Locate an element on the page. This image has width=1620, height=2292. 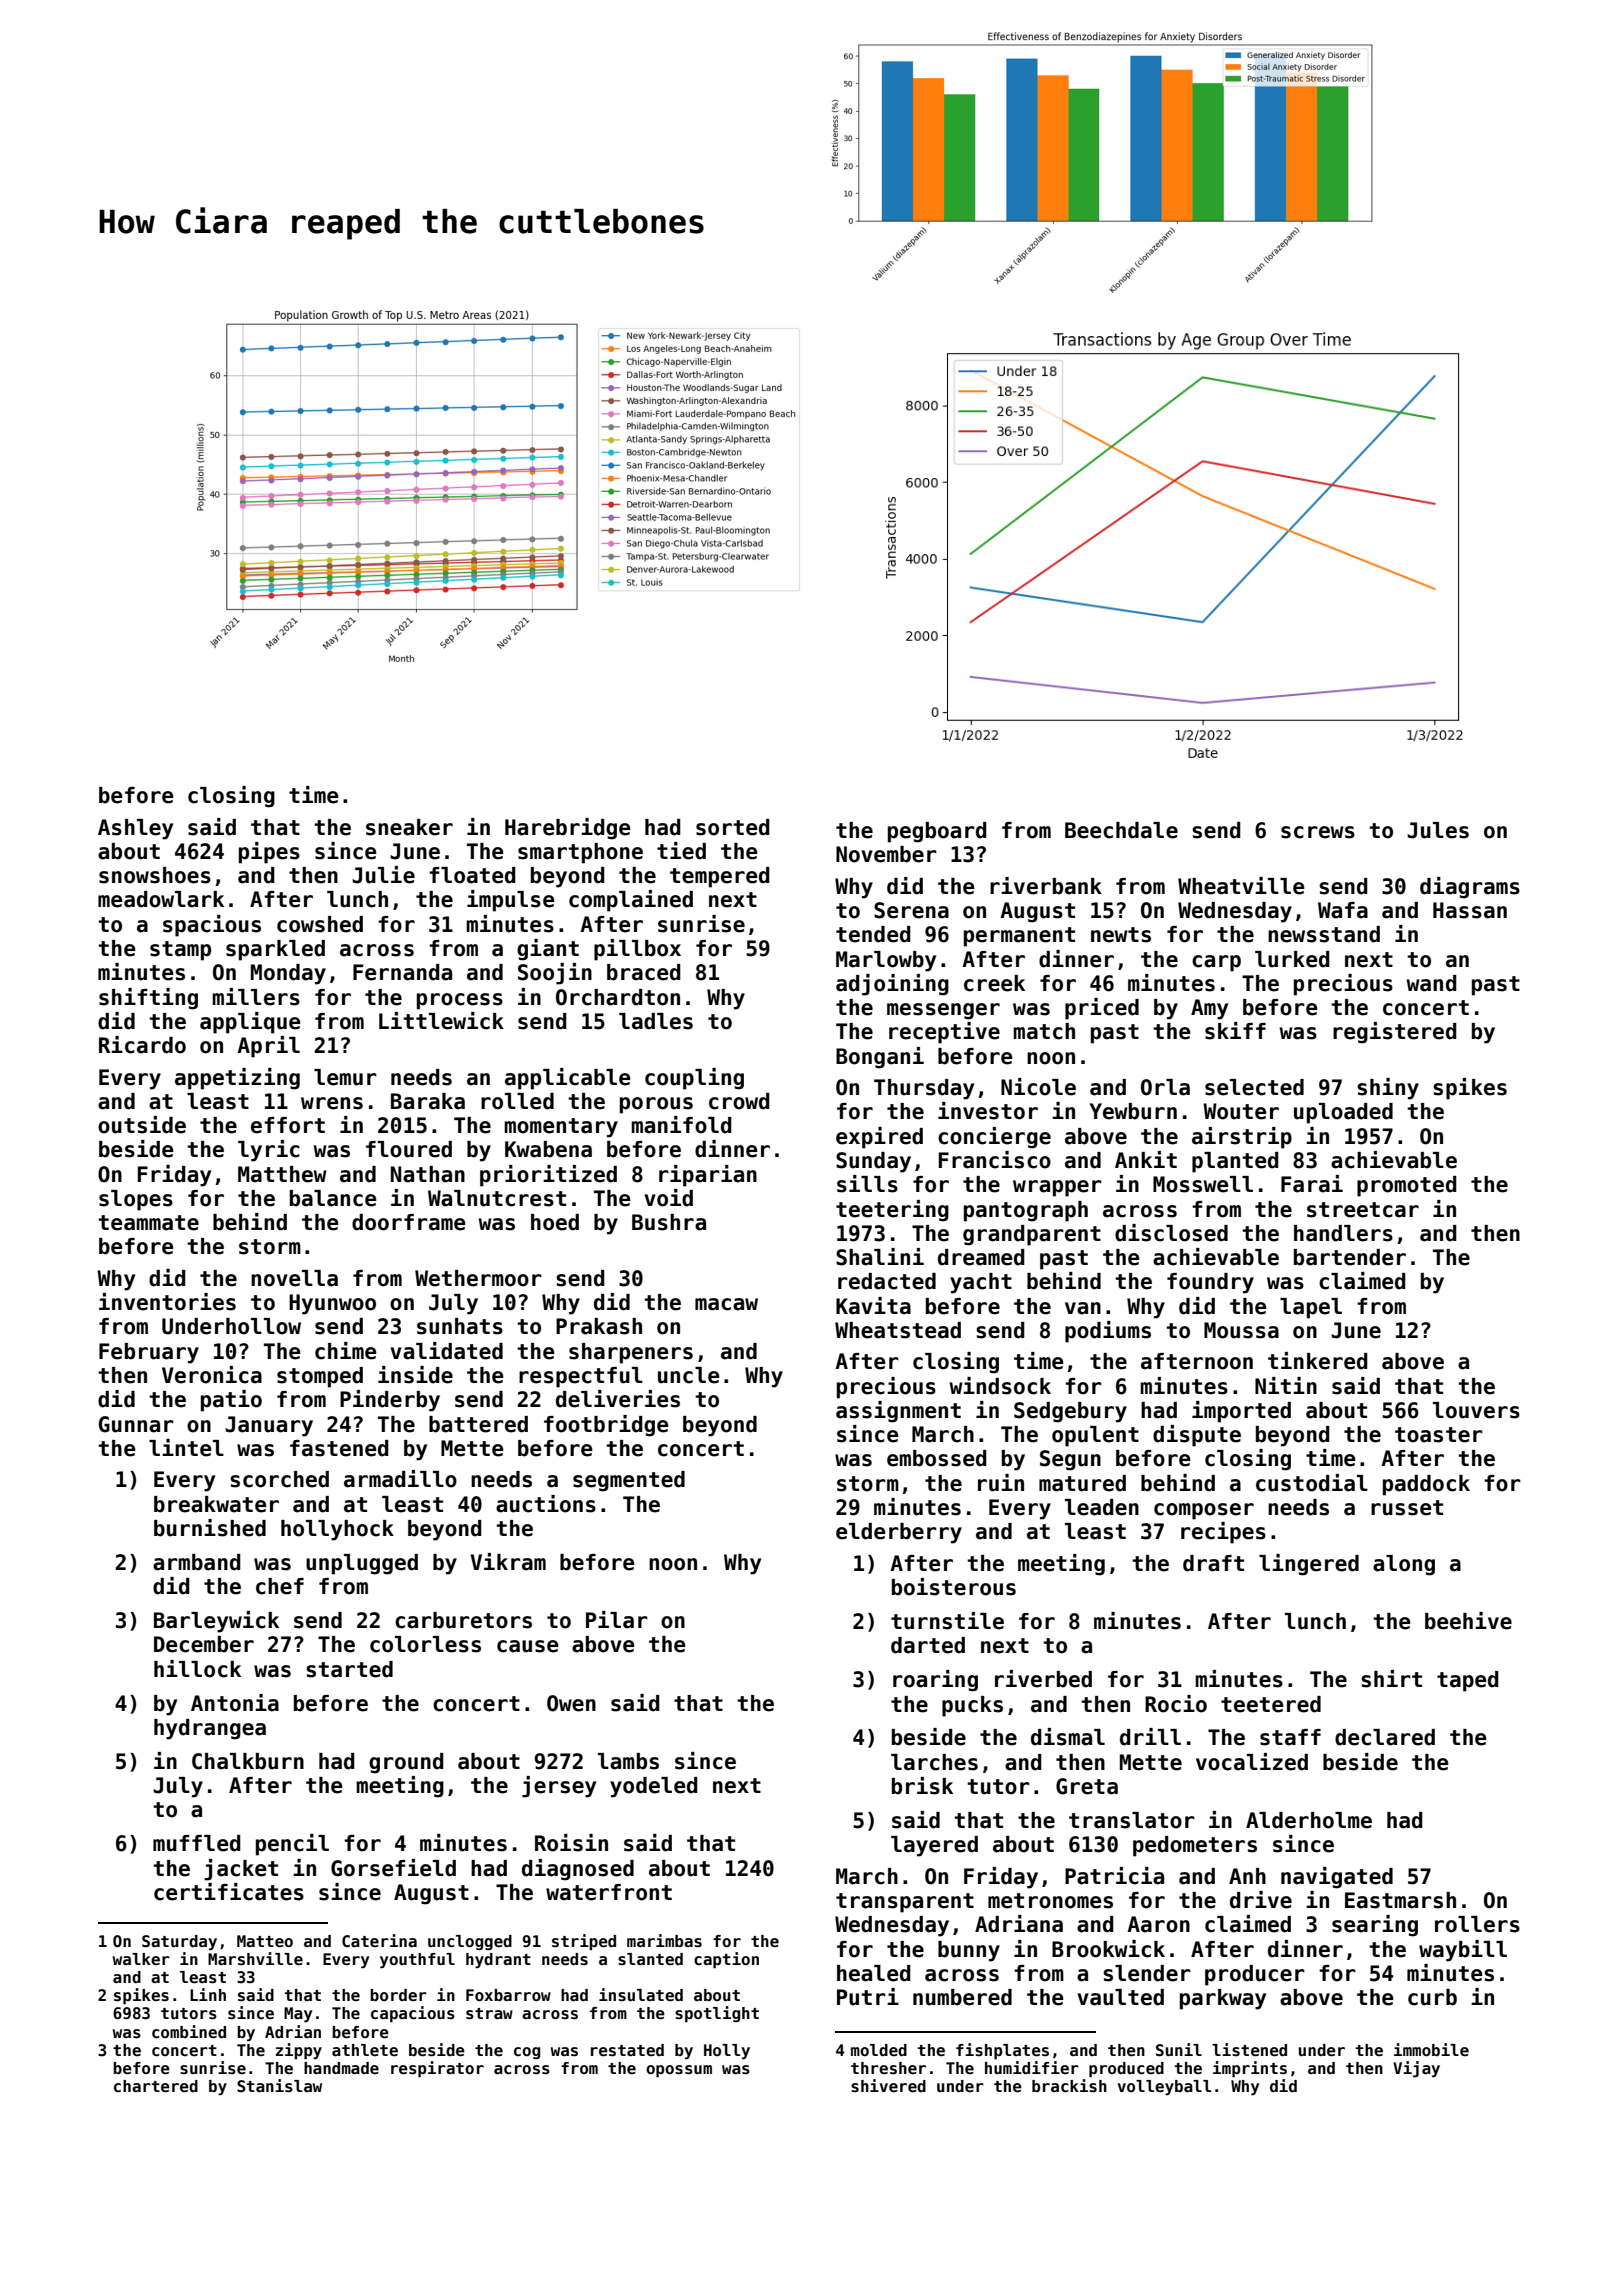
Wheatville is located at coordinates (1241, 886).
